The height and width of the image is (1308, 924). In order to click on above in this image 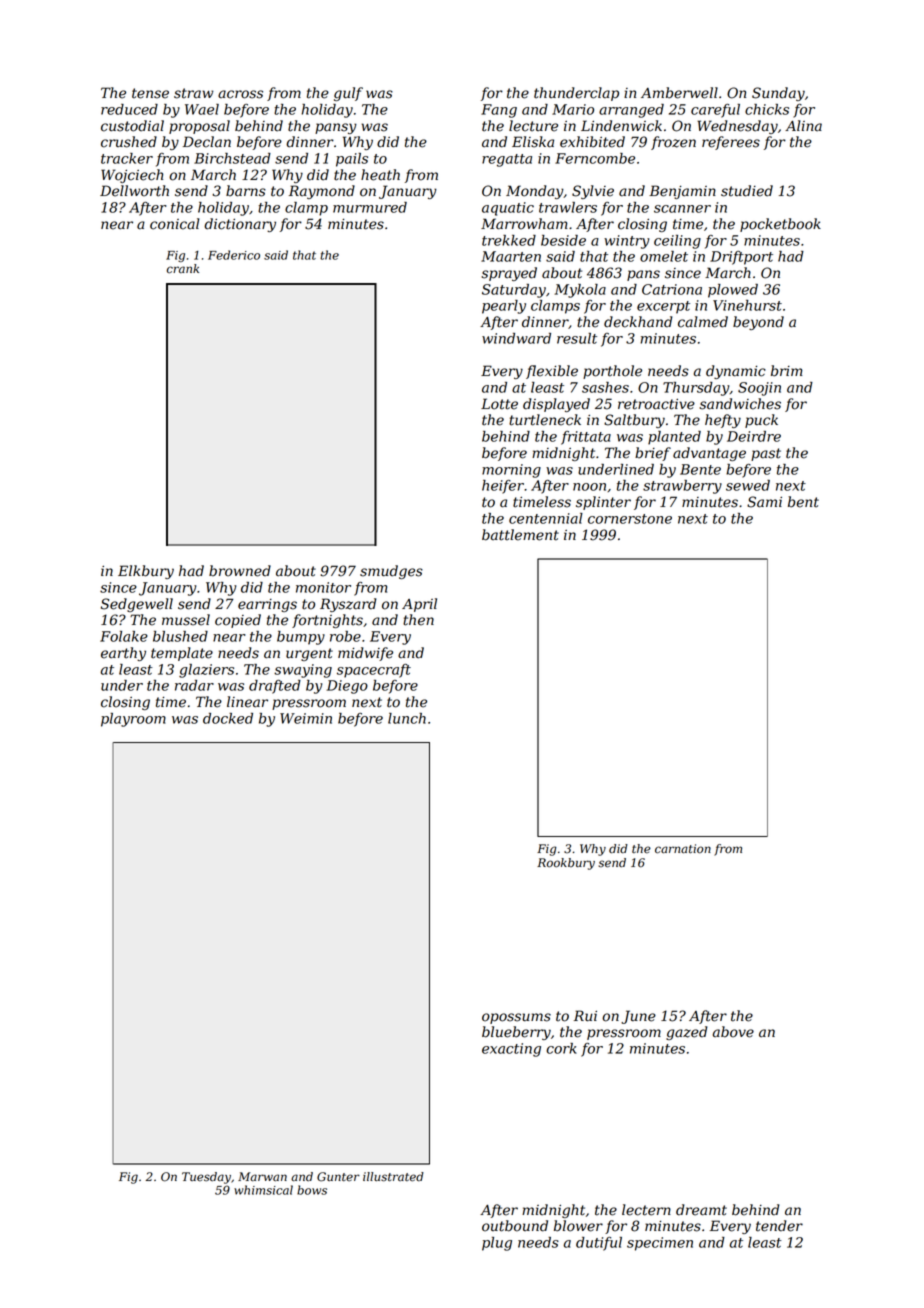, I will do `click(733, 1032)`.
